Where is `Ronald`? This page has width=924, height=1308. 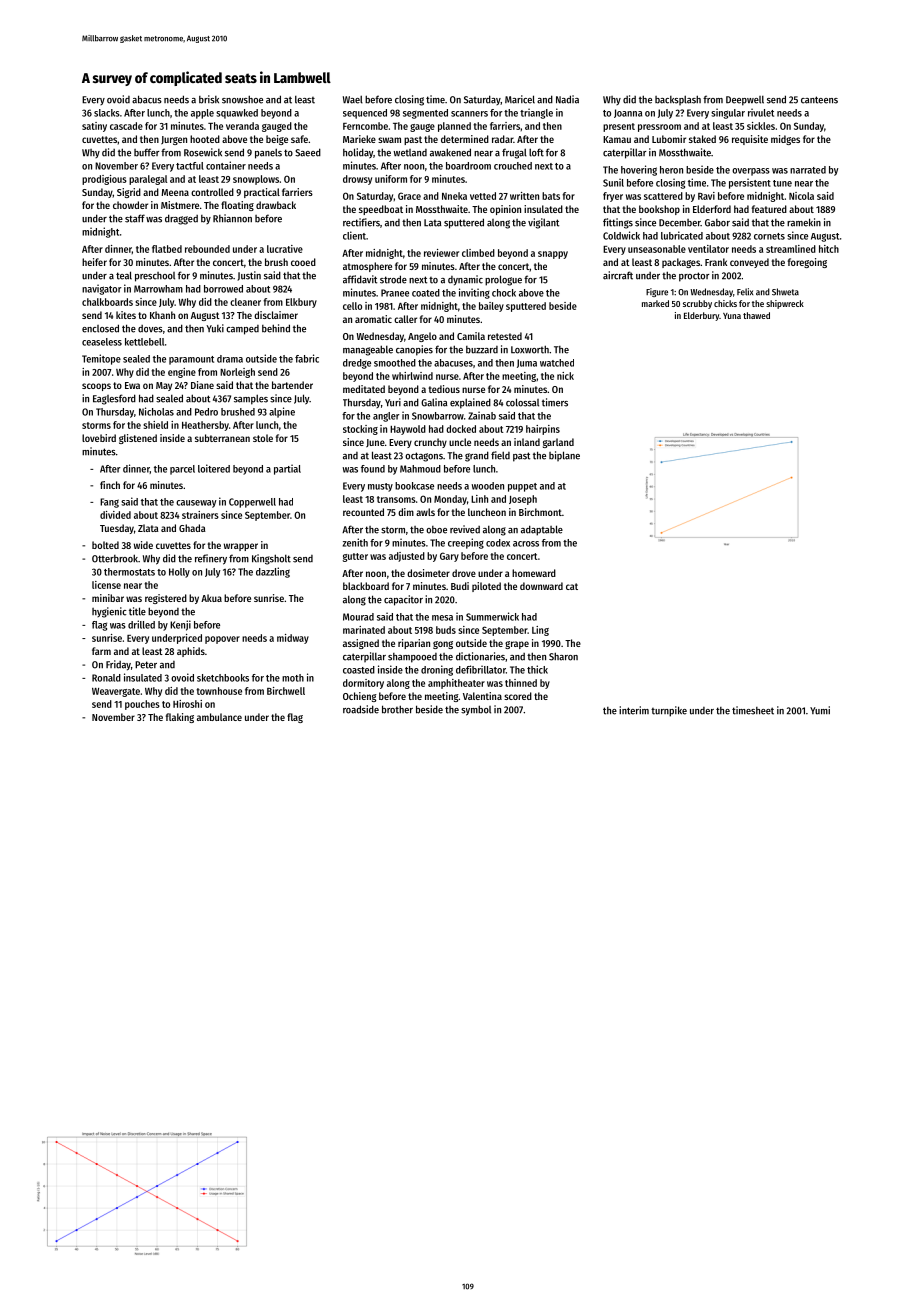
Ronald is located at coordinates (106, 678).
